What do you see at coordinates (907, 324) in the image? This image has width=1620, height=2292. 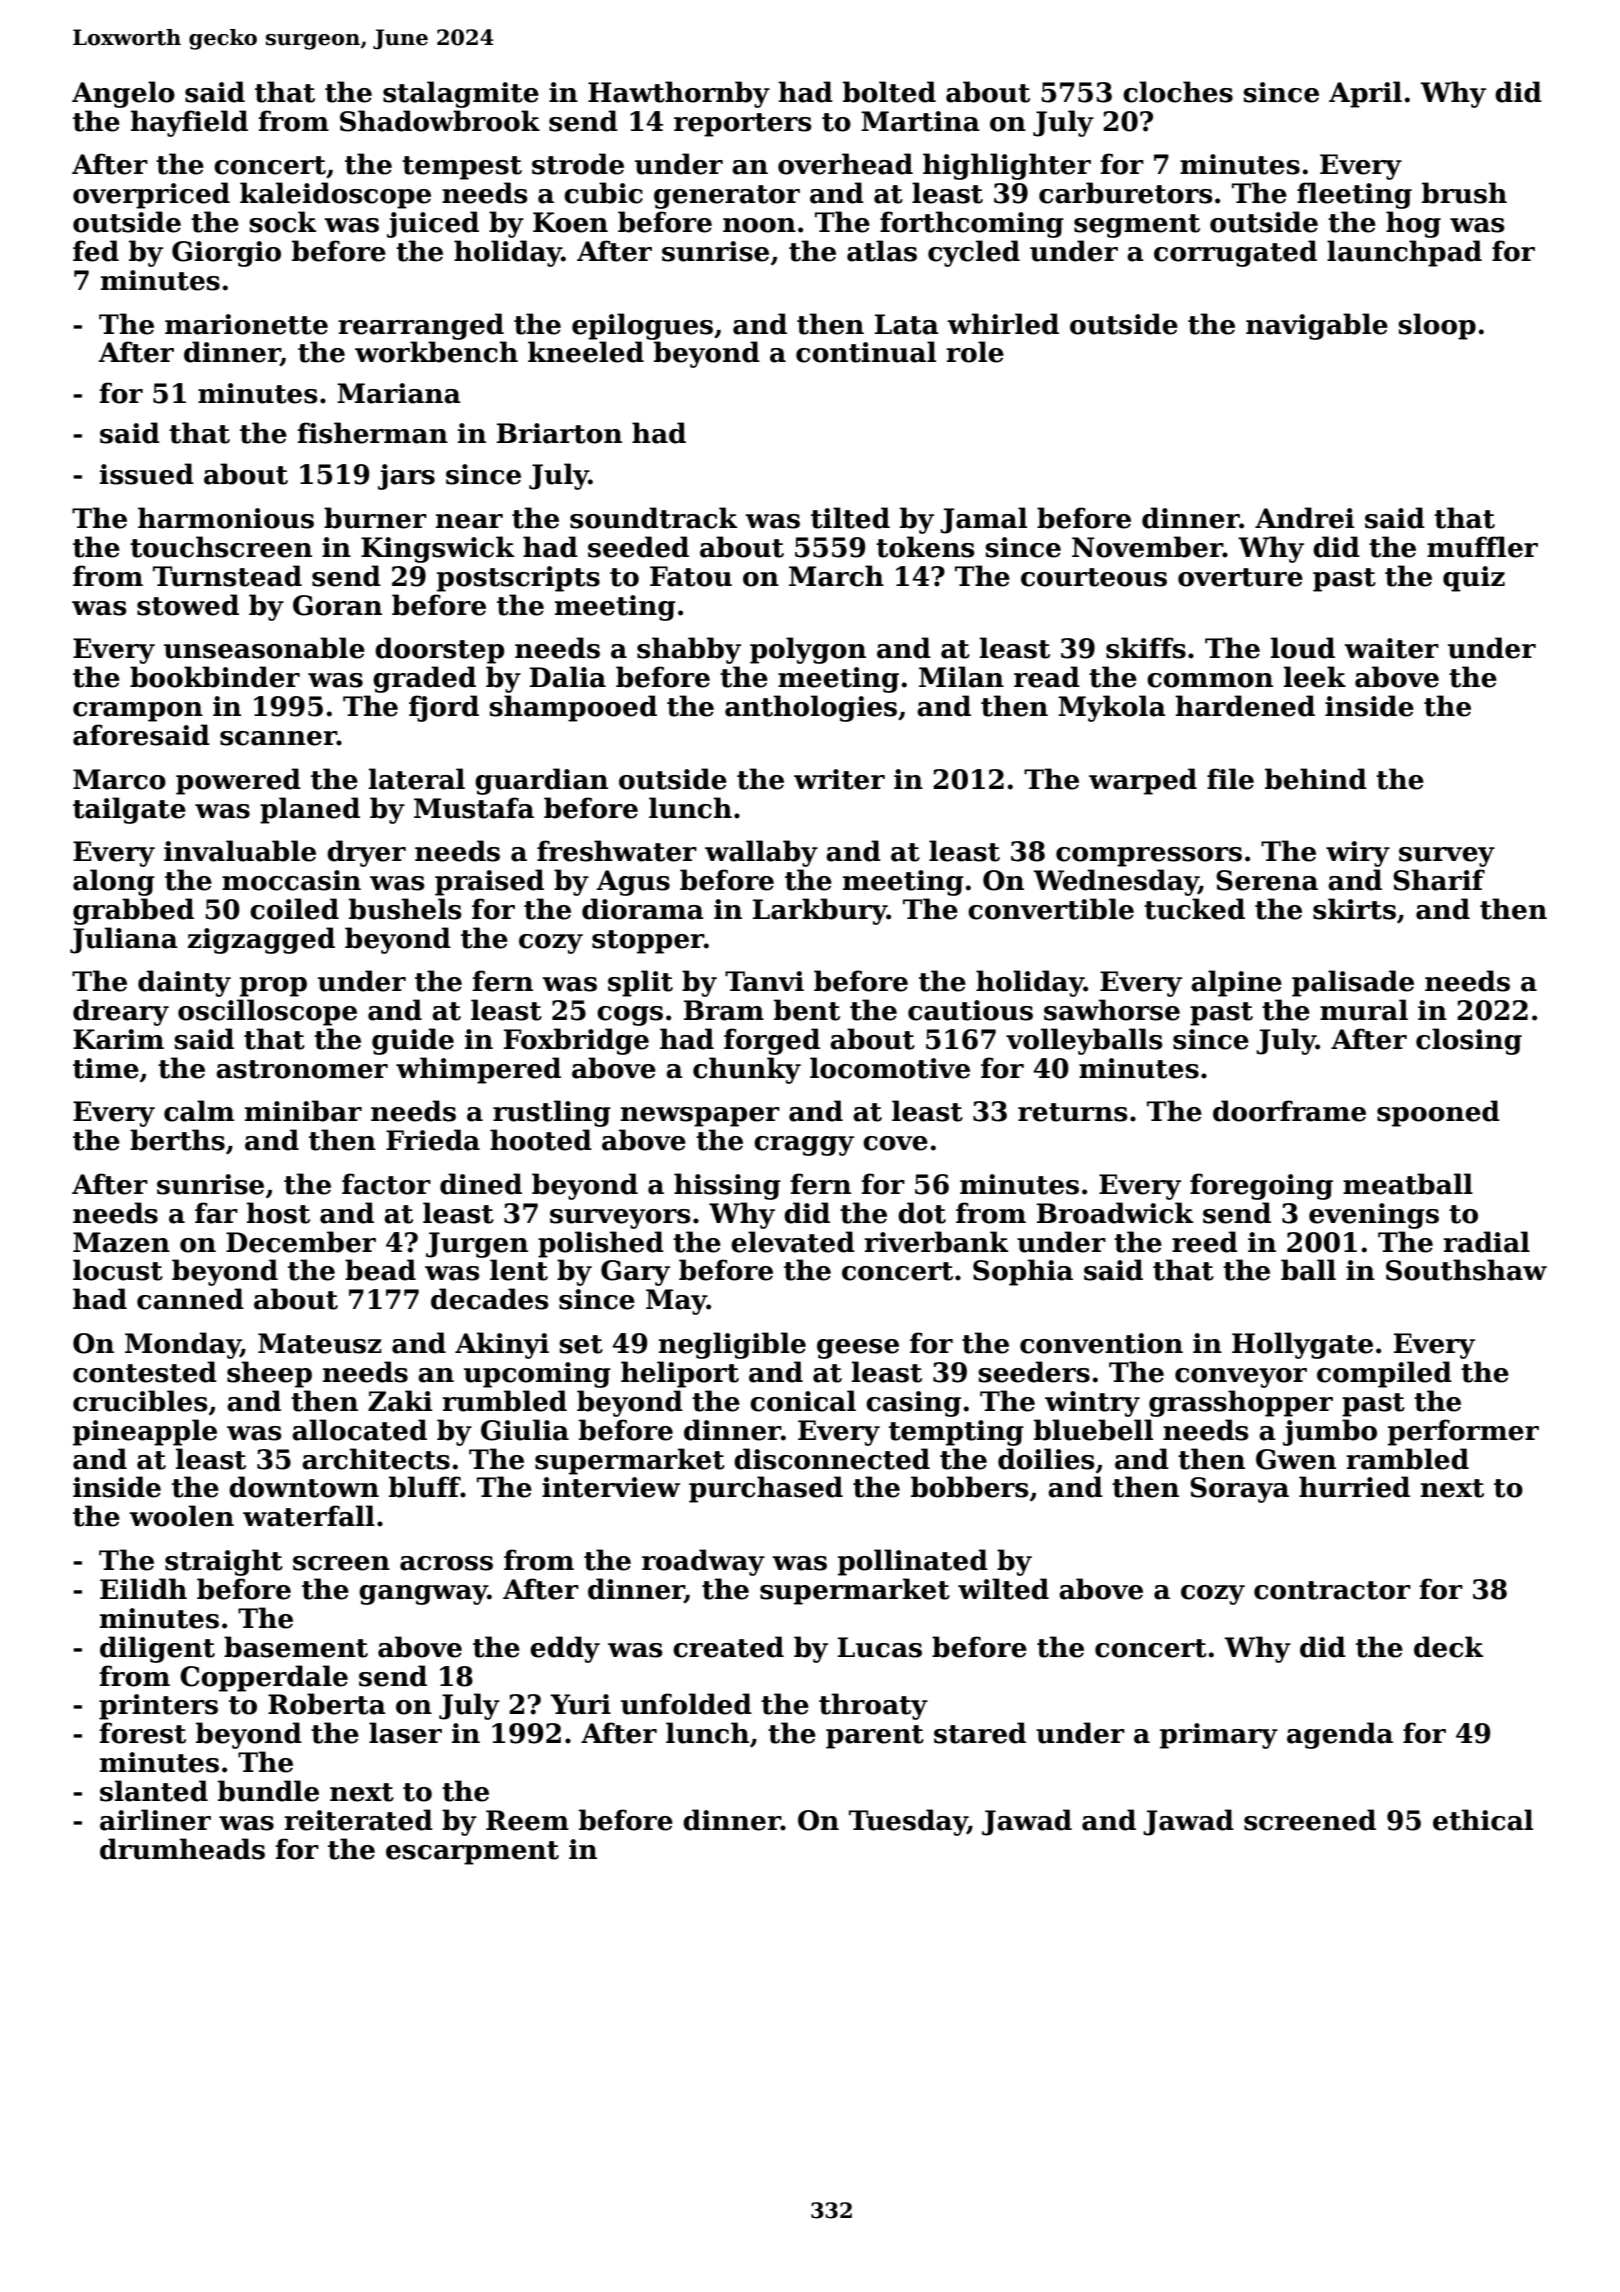 I see `Lata` at bounding box center [907, 324].
